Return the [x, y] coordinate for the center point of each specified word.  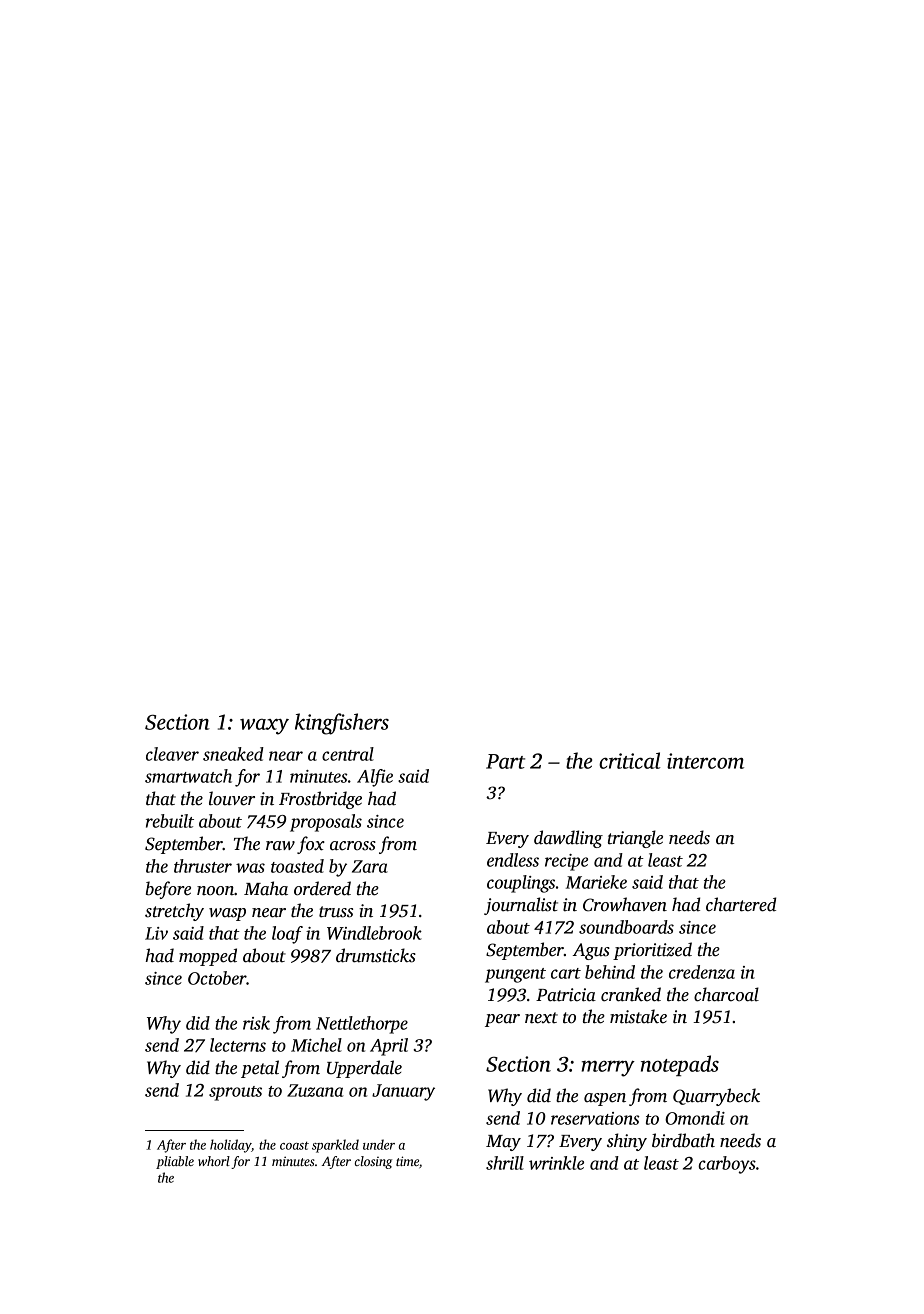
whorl [214, 1161]
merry [608, 1069]
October [217, 978]
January [403, 1092]
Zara [370, 866]
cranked [631, 994]
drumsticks [376, 955]
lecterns [238, 1045]
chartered [741, 904]
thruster [203, 866]
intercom [705, 761]
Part [505, 761]
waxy [264, 727]
